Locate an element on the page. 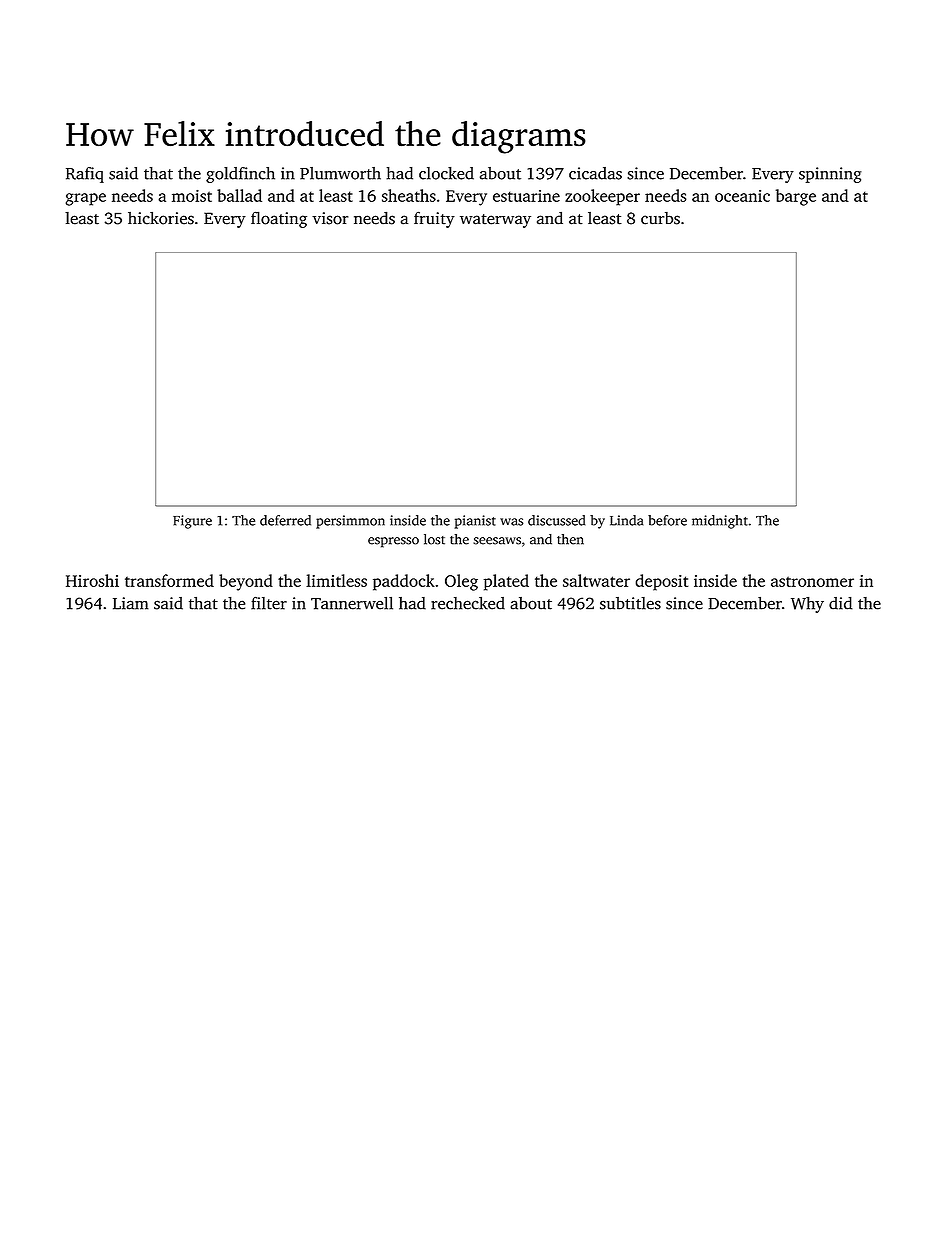 The image size is (952, 1233). floating is located at coordinates (279, 219).
